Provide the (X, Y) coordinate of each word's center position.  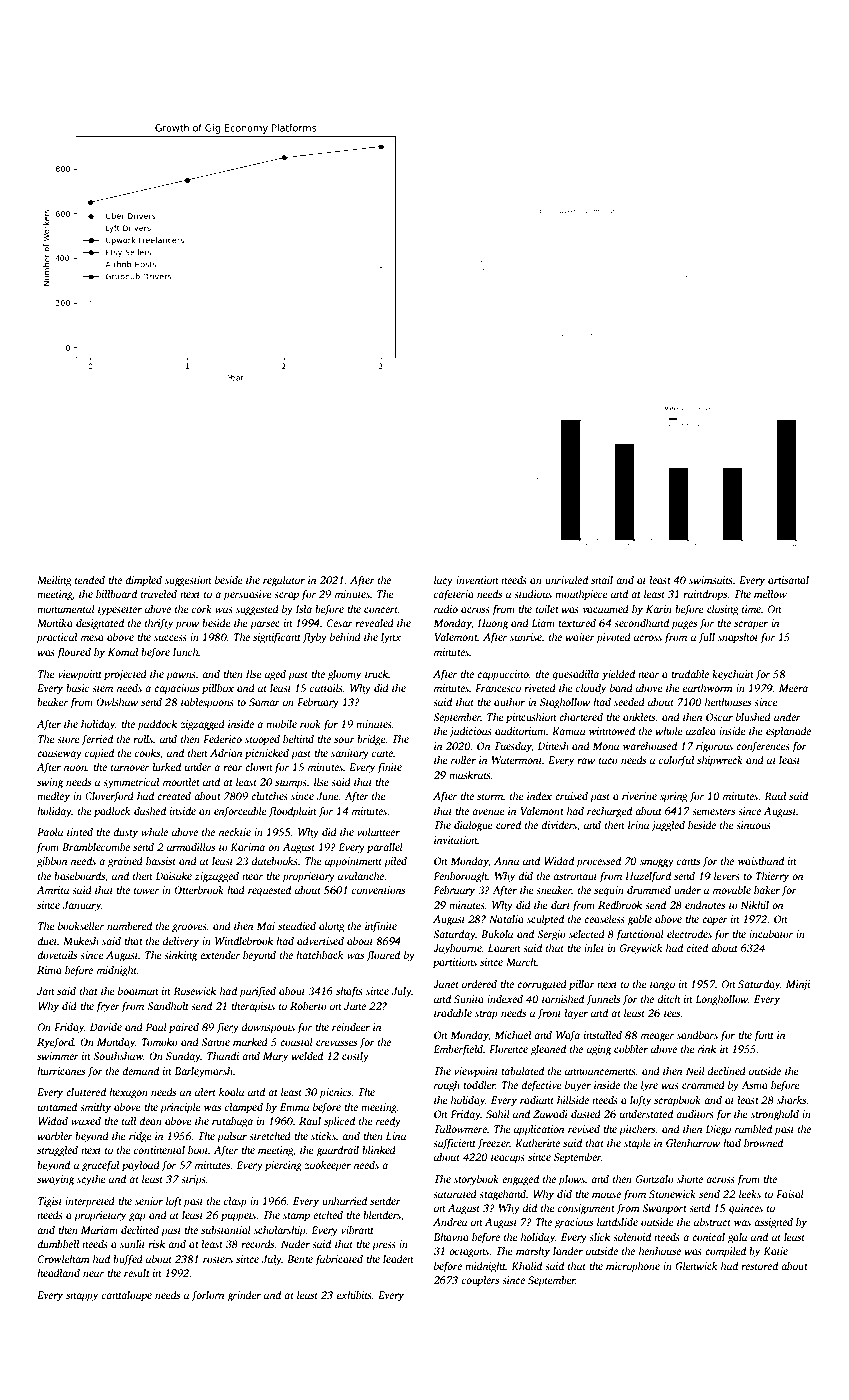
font (764, 1036)
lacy (443, 581)
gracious (574, 1223)
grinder (244, 1296)
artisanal (788, 580)
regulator (284, 581)
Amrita (53, 890)
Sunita (469, 999)
